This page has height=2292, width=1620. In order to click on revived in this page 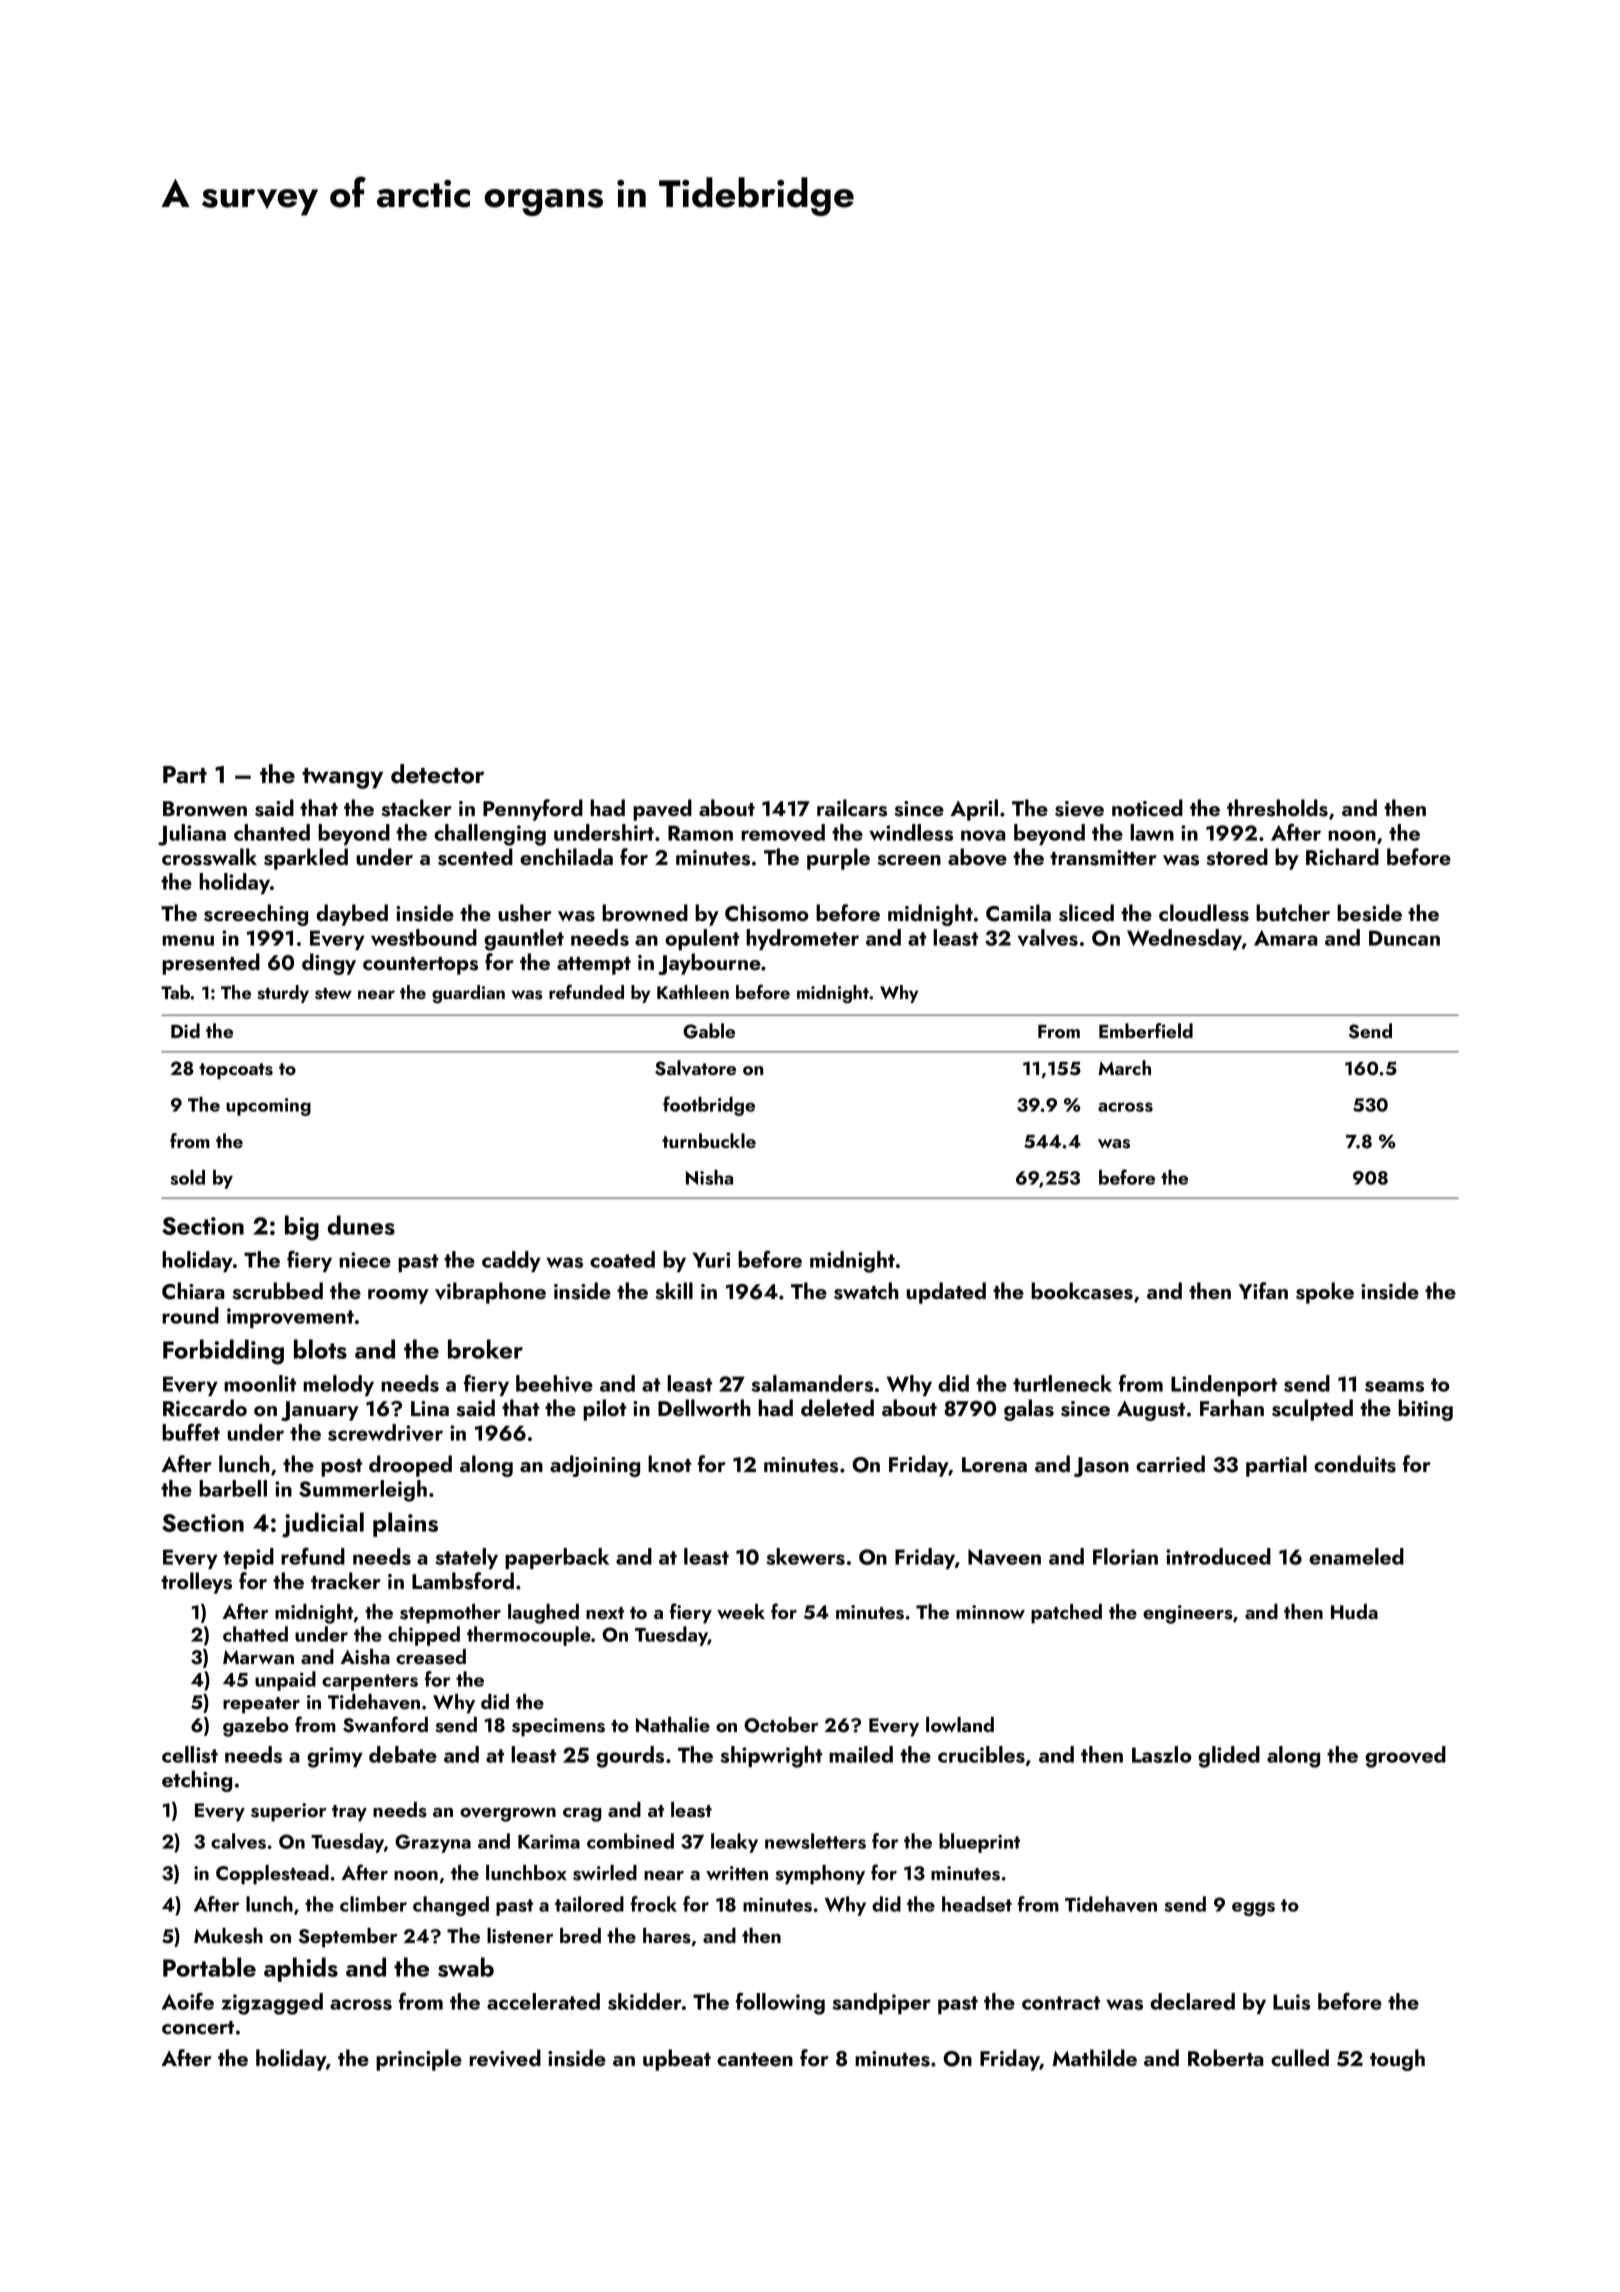, I will do `click(505, 2058)`.
